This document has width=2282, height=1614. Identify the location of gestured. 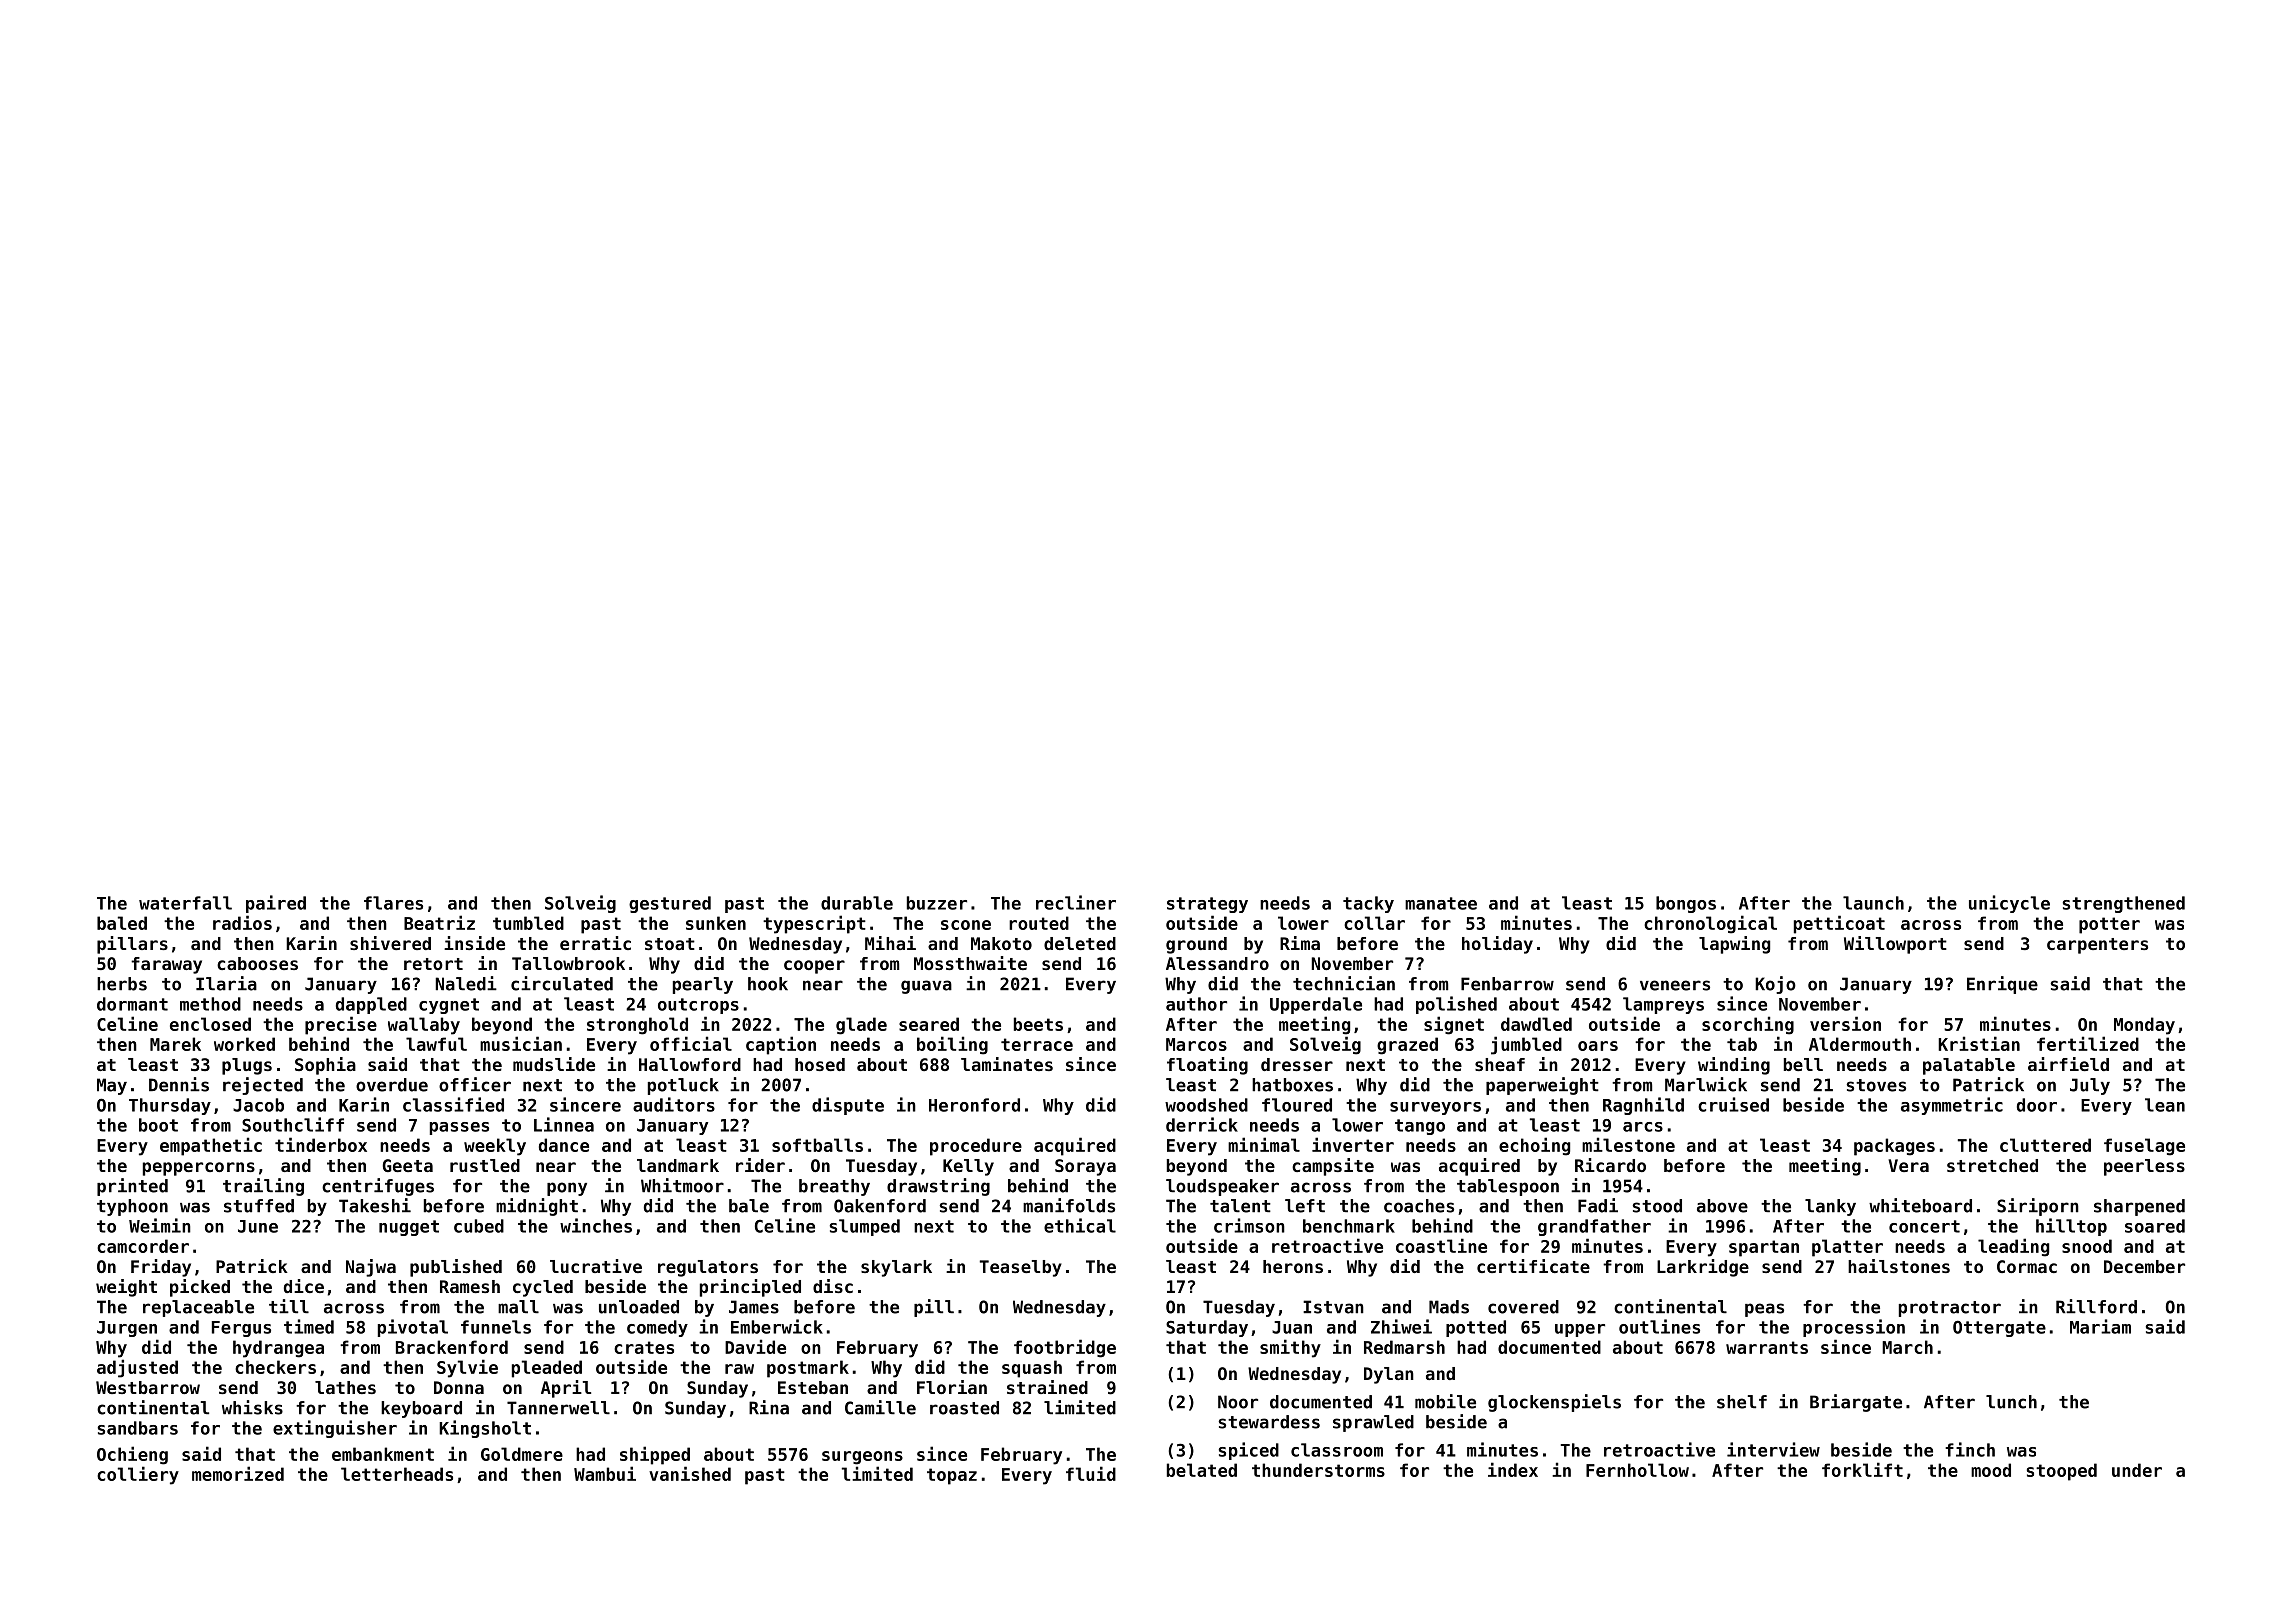
(670, 904).
